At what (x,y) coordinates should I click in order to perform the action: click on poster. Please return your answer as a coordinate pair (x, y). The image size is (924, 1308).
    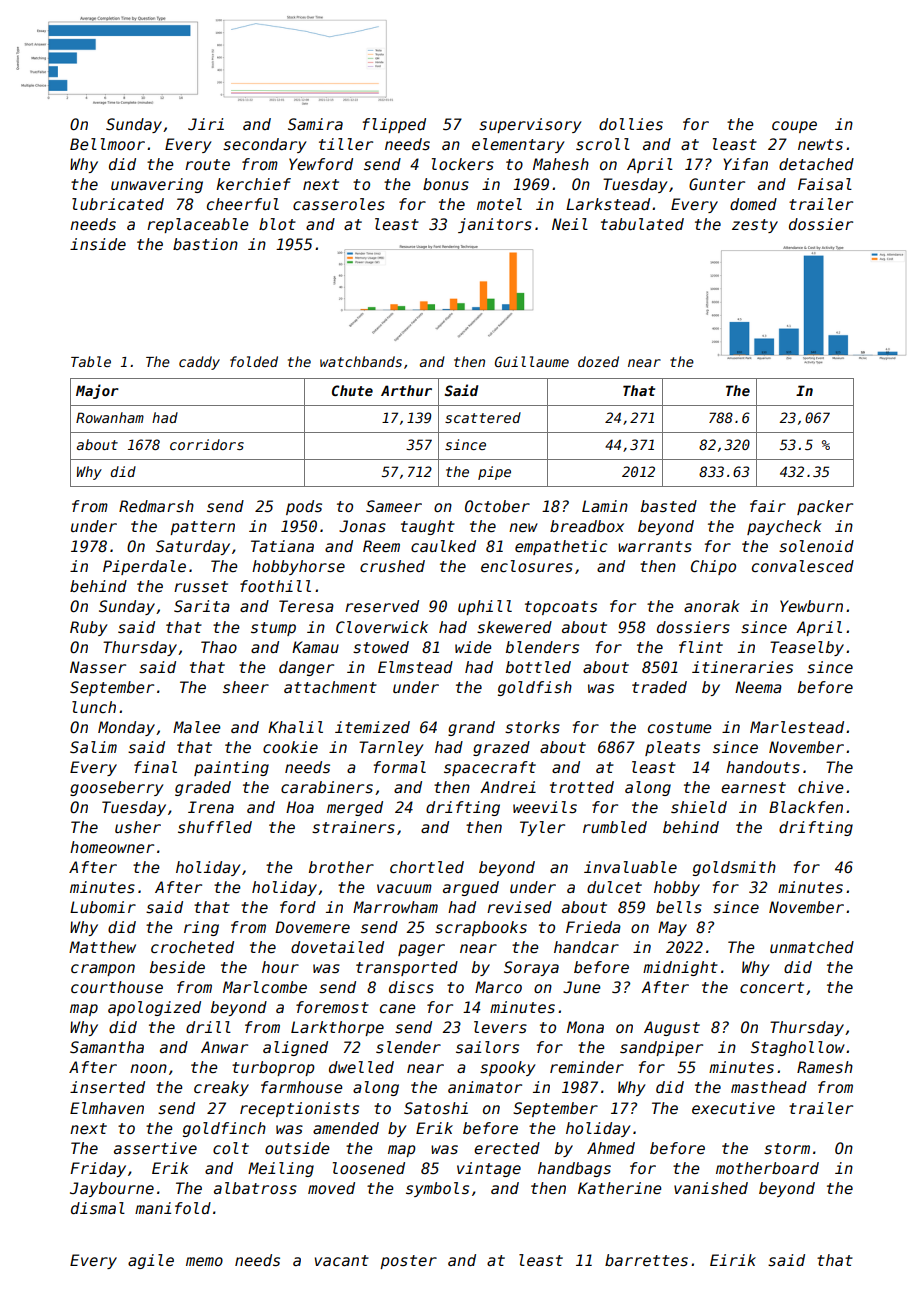
    Looking at the image, I should click on (408, 1262).
